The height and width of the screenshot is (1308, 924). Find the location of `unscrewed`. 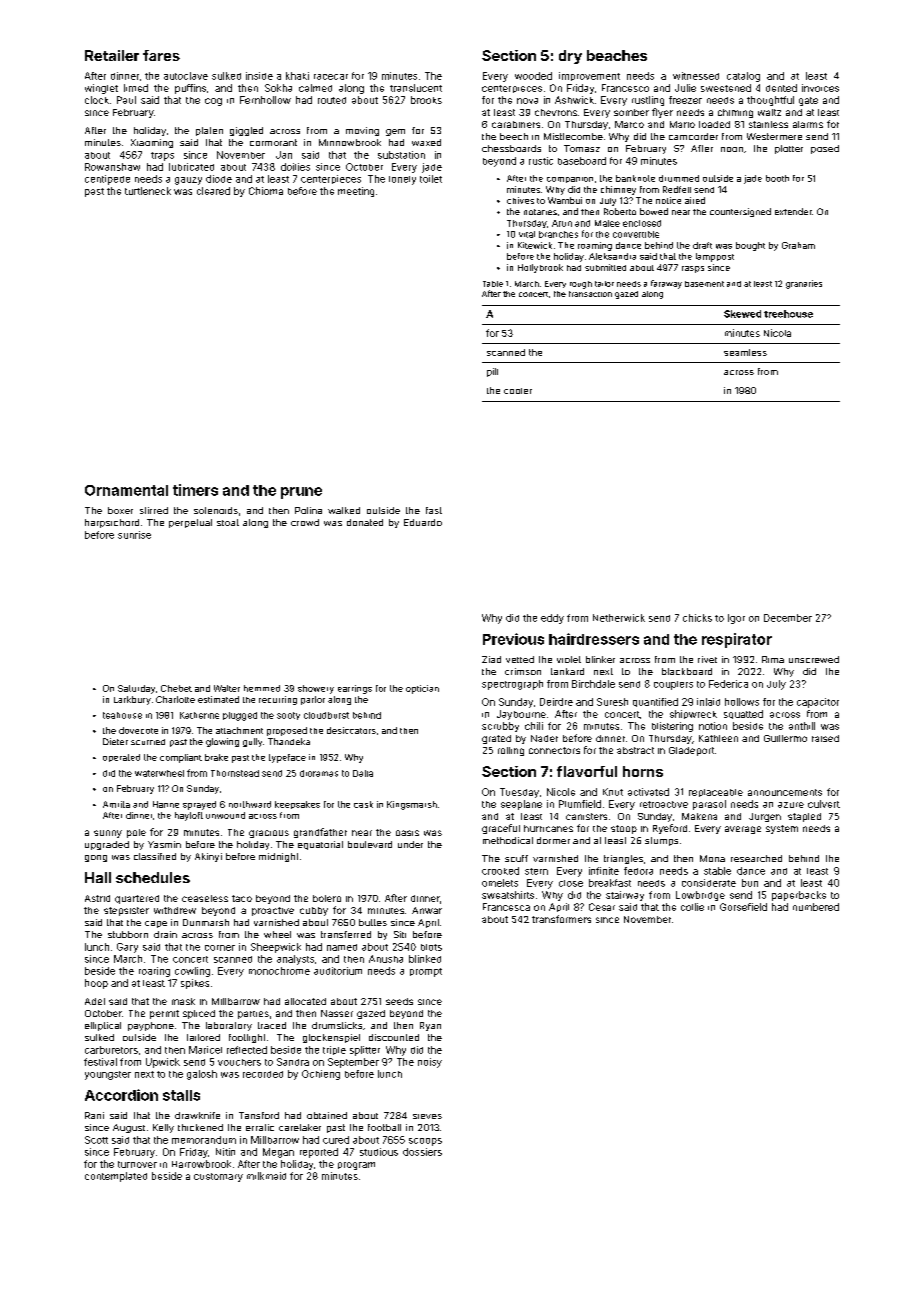

unscrewed is located at coordinates (814, 659).
